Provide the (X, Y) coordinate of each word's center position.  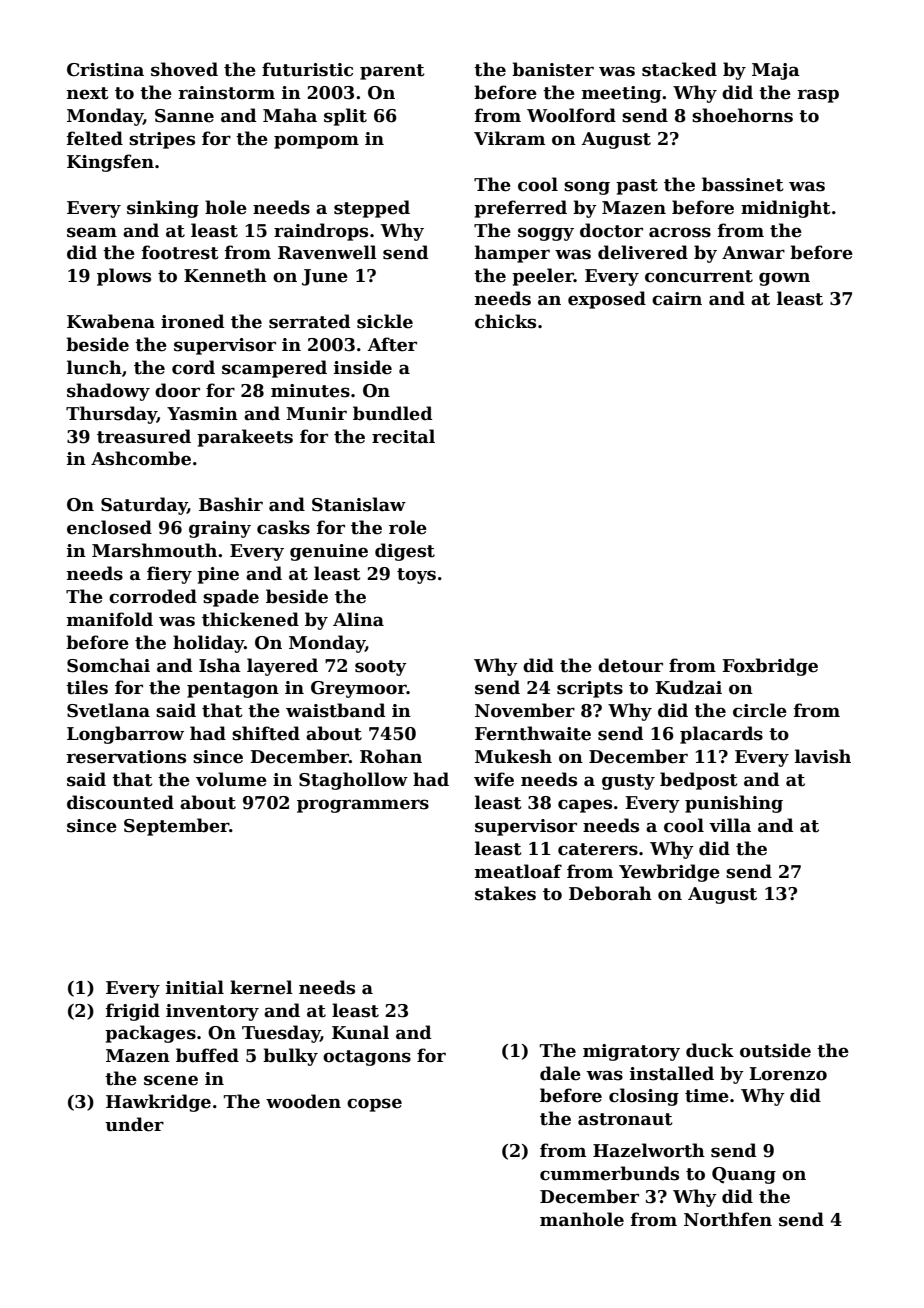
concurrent (699, 276)
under (134, 1124)
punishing (734, 804)
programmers (363, 806)
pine (218, 575)
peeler (543, 277)
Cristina (105, 70)
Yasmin (202, 414)
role (408, 527)
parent (392, 72)
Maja (776, 71)
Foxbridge (770, 667)
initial (195, 987)
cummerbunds (609, 1173)
